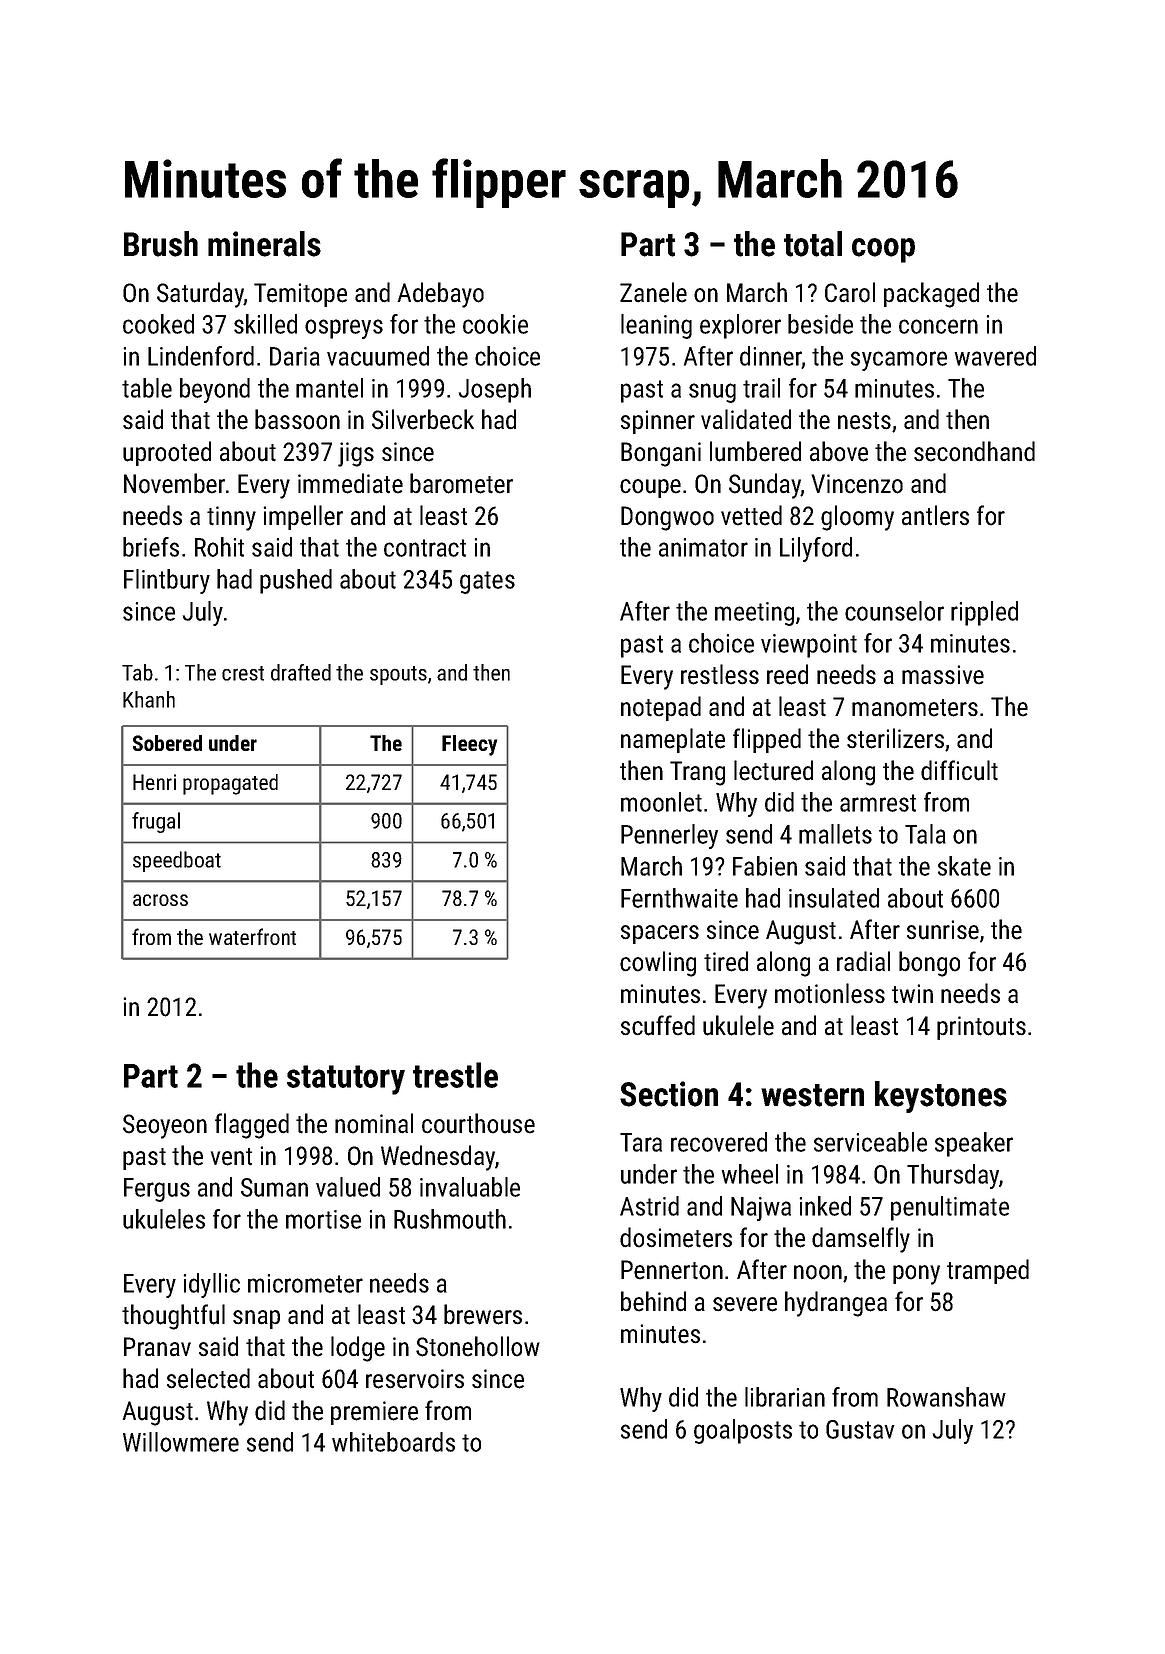  I want to click on speaker, so click(974, 1144).
